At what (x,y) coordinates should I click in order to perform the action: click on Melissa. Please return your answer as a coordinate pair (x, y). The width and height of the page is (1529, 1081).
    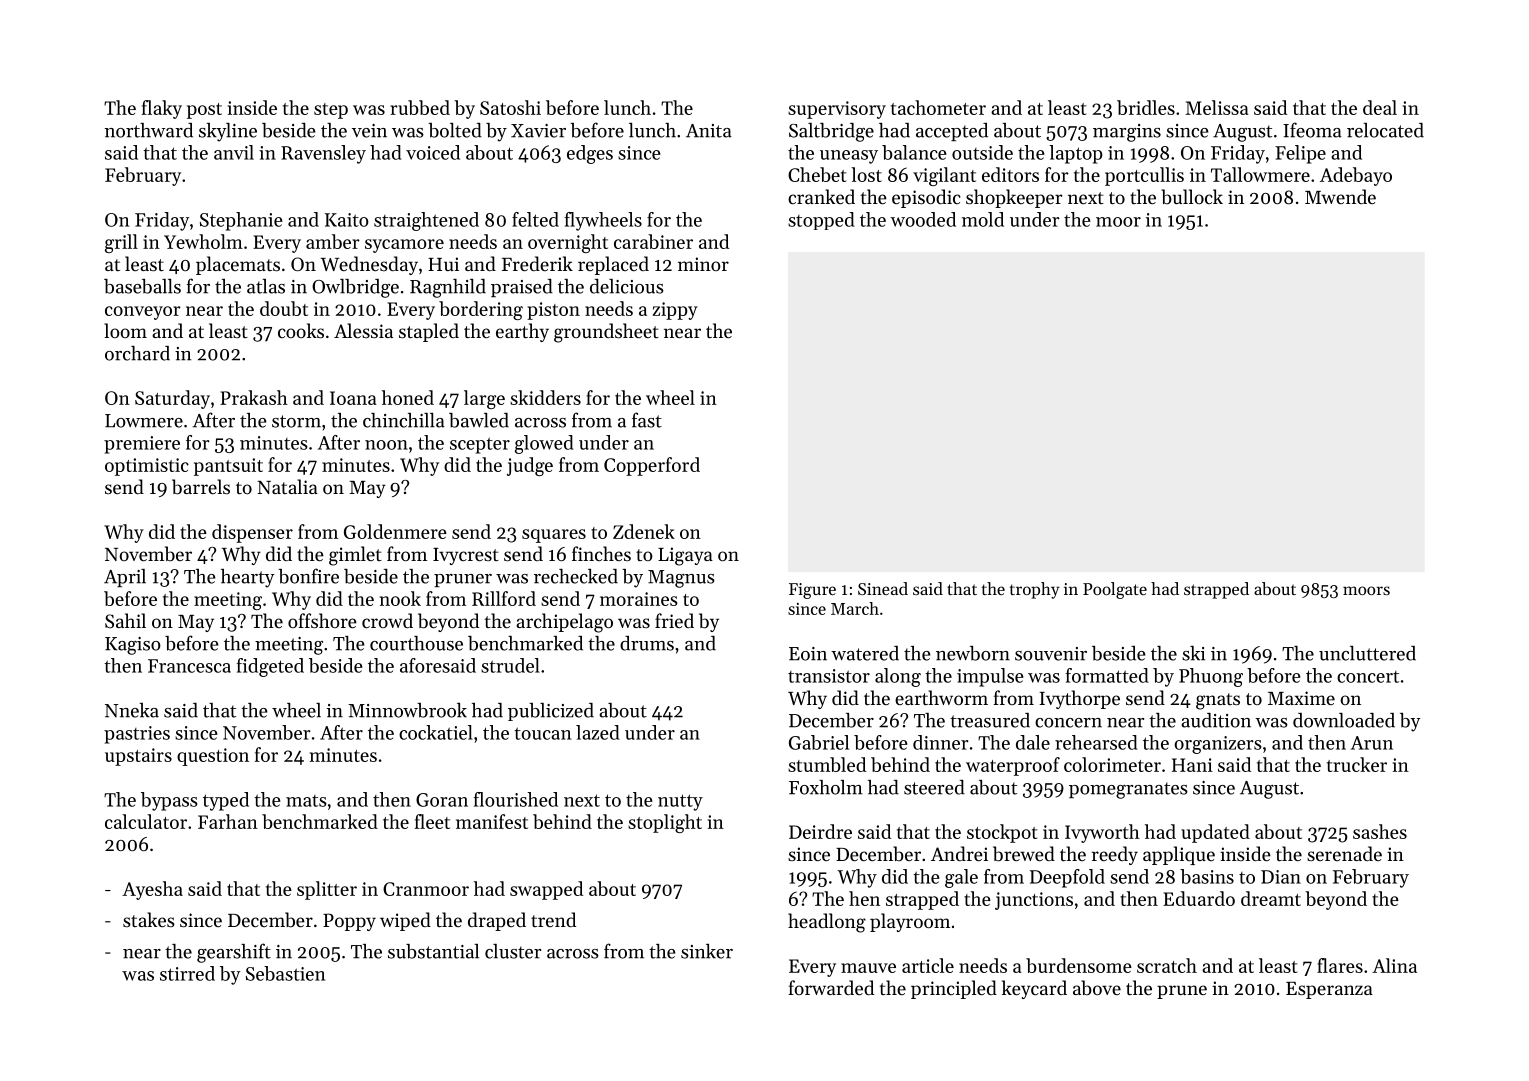
    Looking at the image, I should click on (1216, 107).
